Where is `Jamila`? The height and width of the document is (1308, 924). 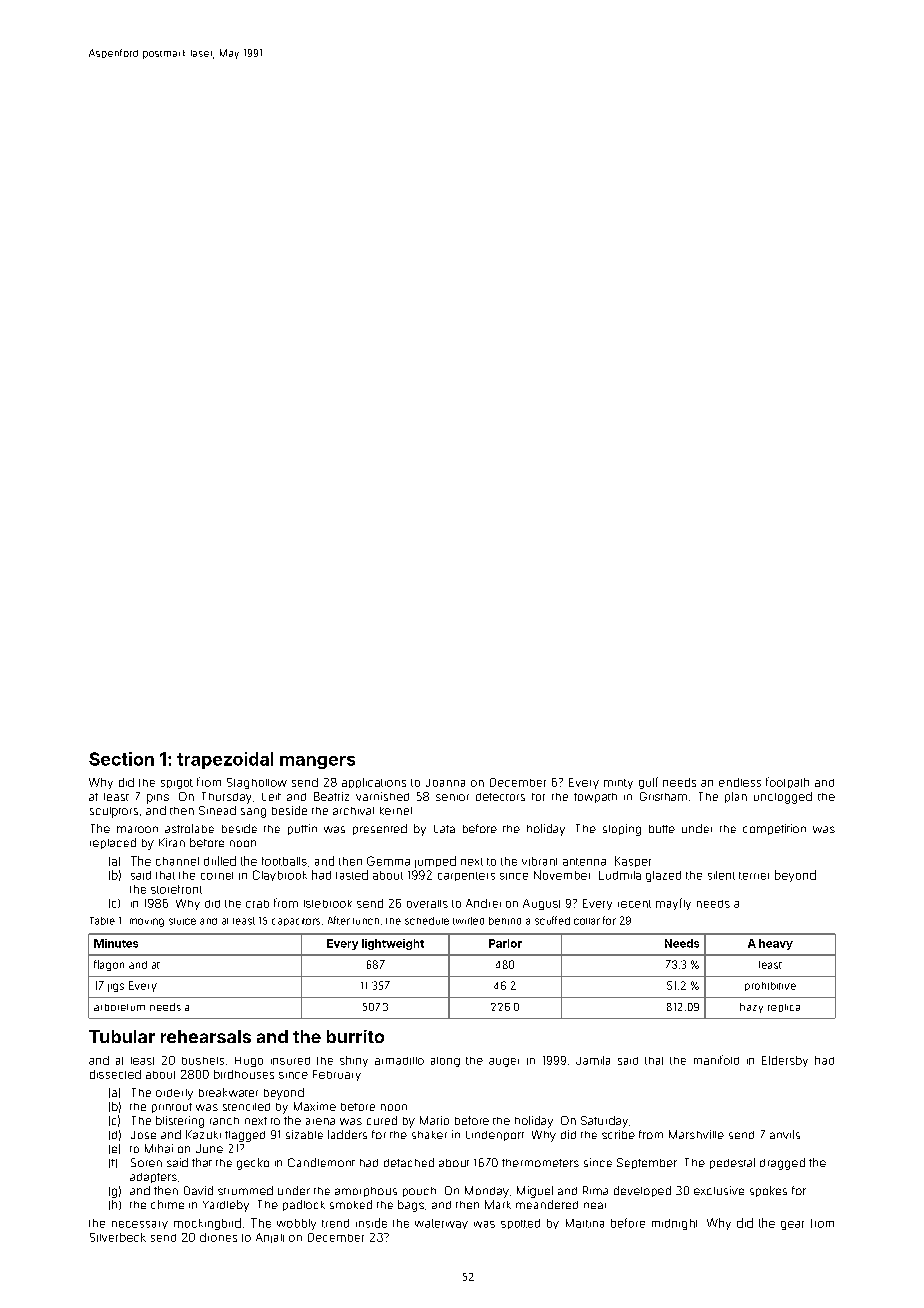
Jamila is located at coordinates (593, 1060).
